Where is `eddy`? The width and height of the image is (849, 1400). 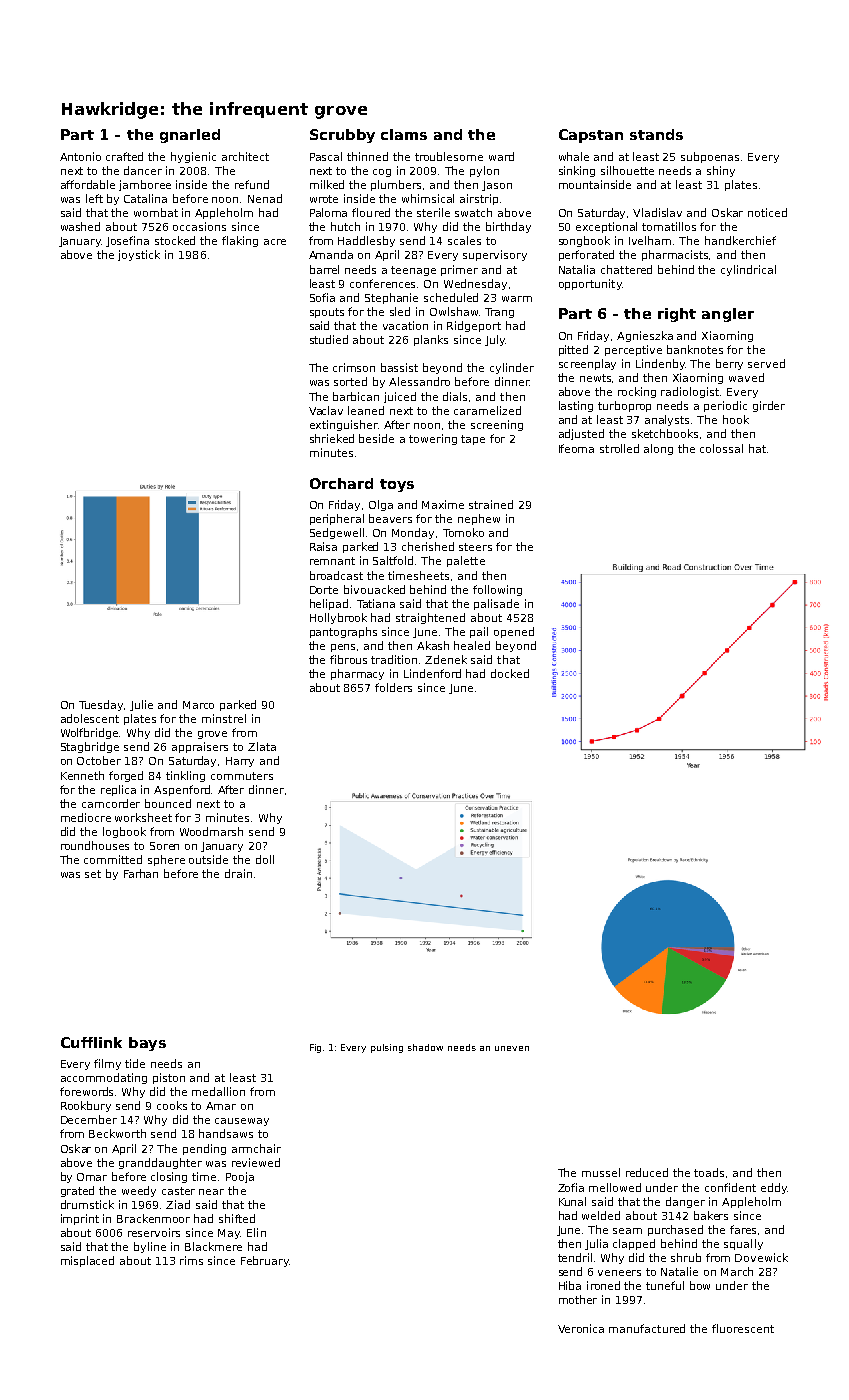
eddy is located at coordinates (774, 1188).
